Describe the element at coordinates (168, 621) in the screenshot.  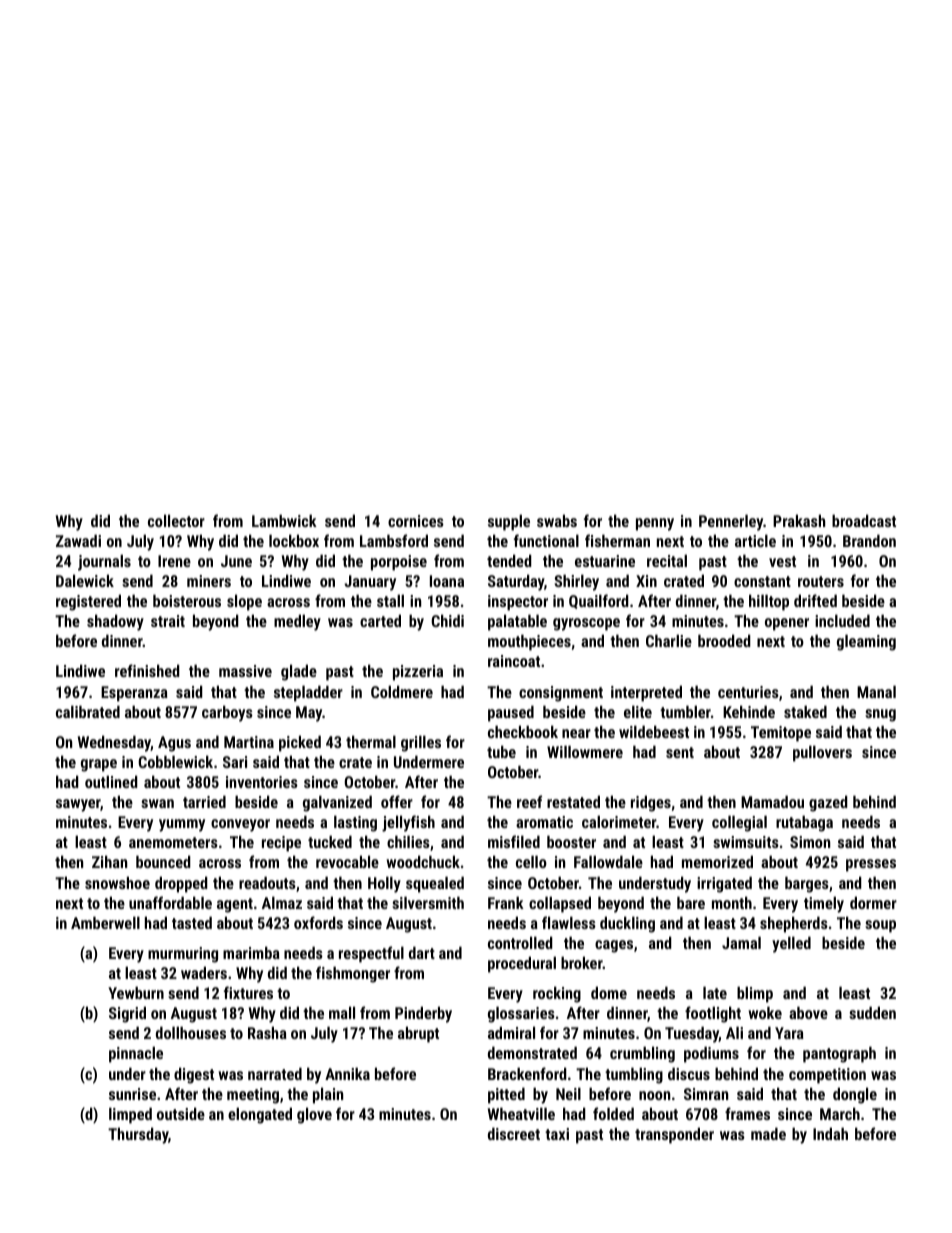
I see `strait` at that location.
